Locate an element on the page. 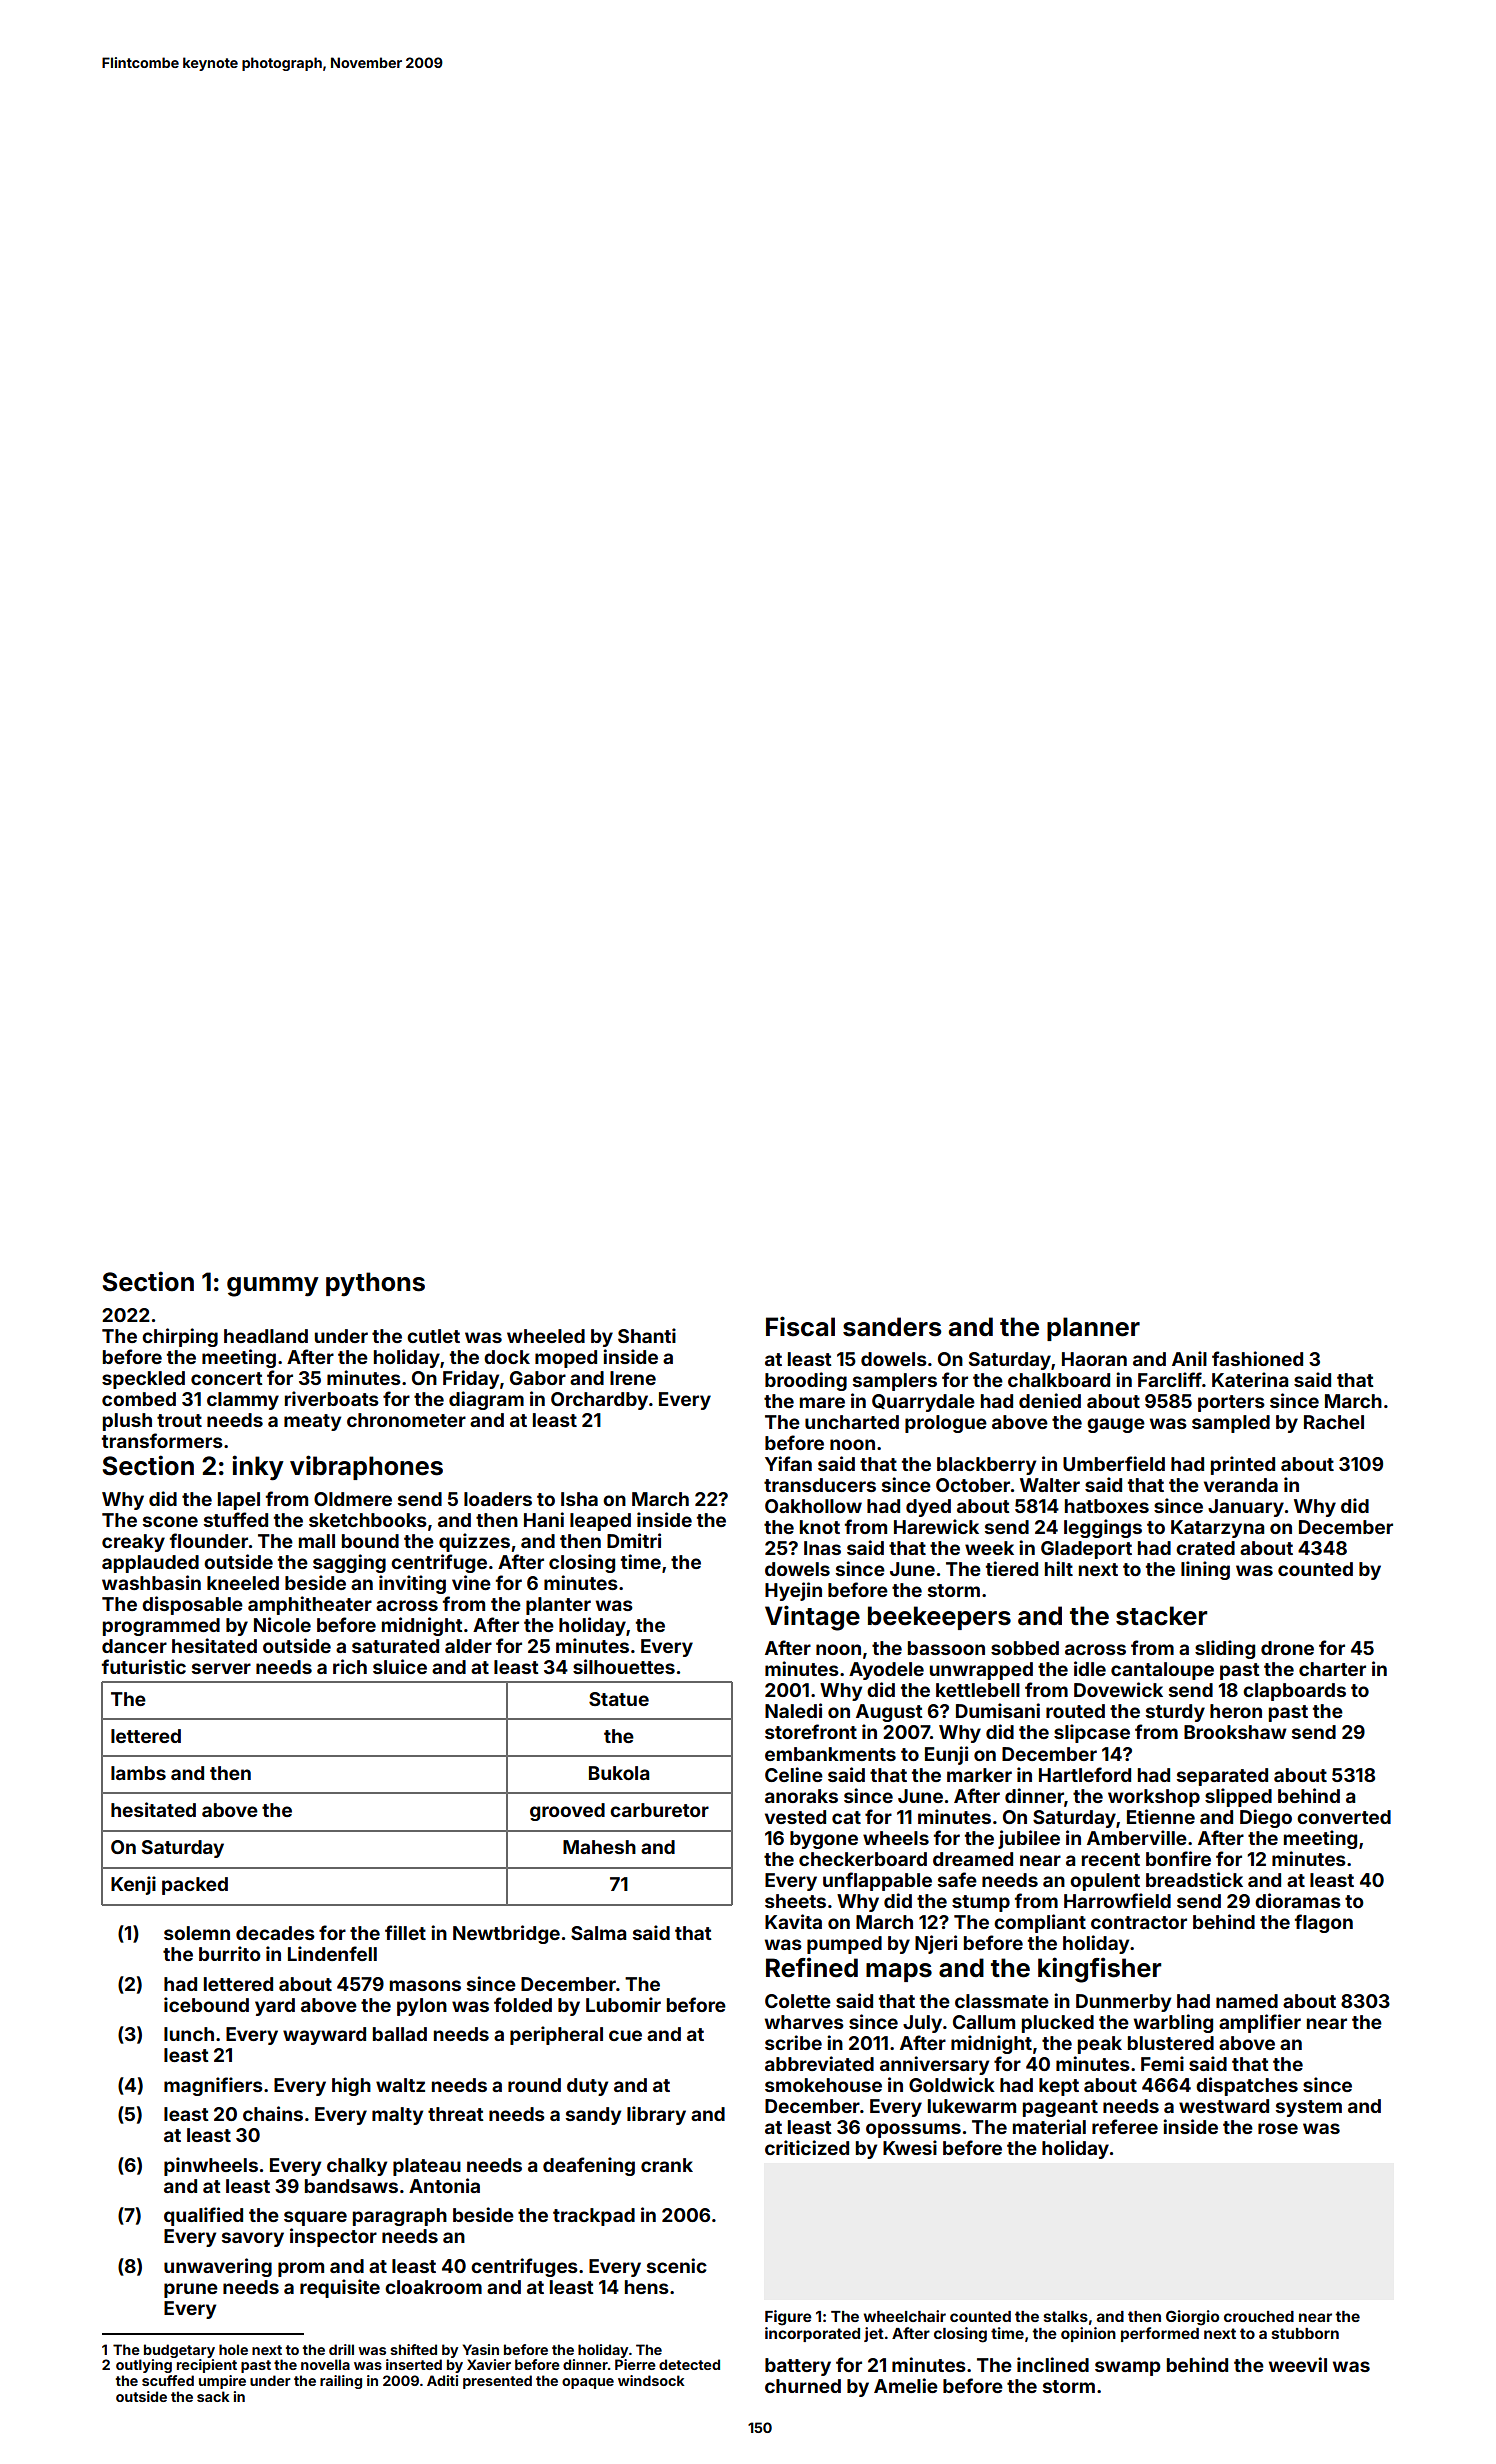 The width and height of the document is (1496, 2464). Amelie is located at coordinates (906, 2385).
